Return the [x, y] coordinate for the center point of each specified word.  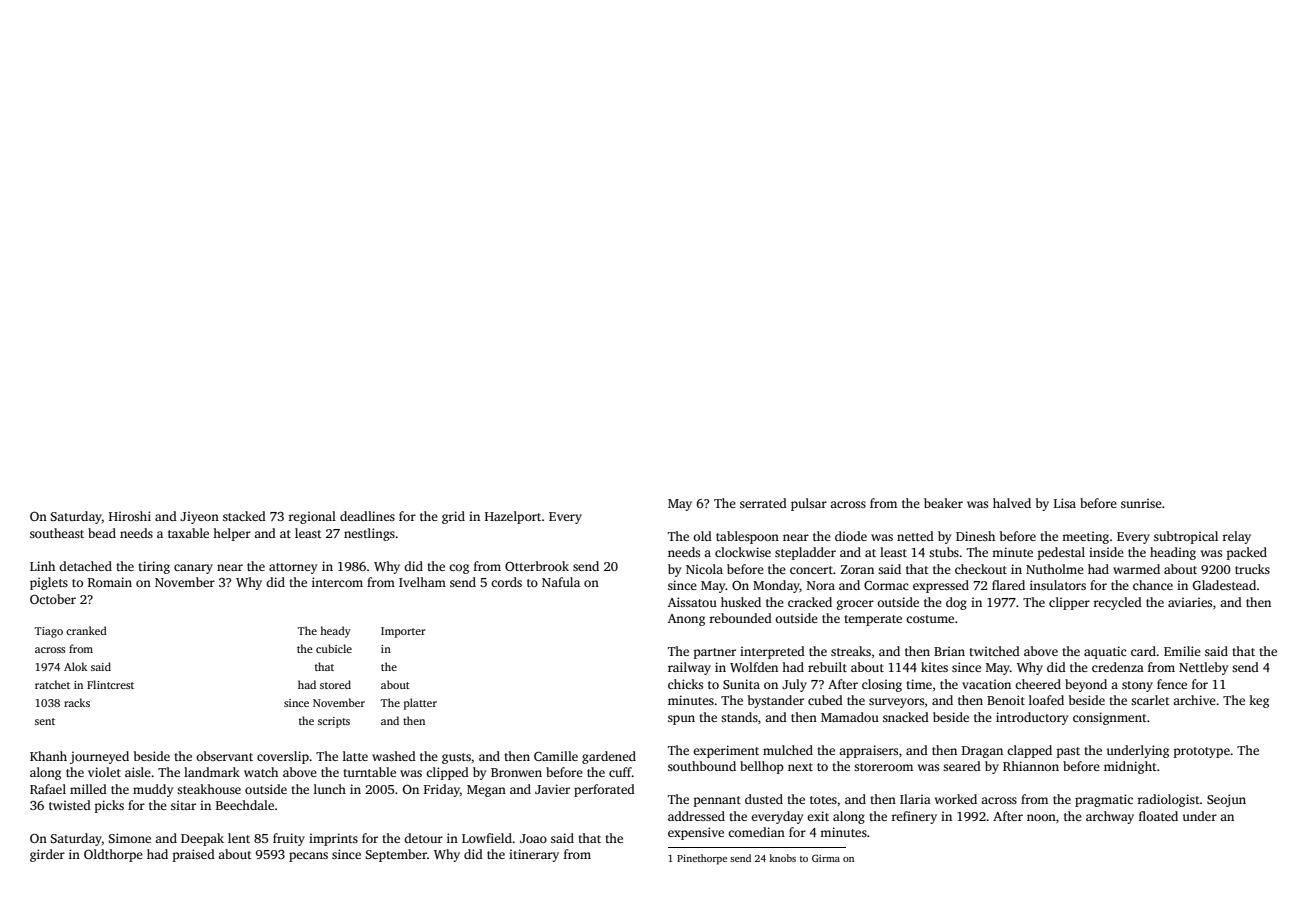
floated [1158, 816]
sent [45, 721]
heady [335, 632]
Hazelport [513, 517]
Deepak [202, 839]
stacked [244, 516]
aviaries [1190, 602]
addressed [696, 816]
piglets [49, 583]
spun [681, 720]
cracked [810, 602]
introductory [1032, 718]
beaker [943, 503]
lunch [330, 789]
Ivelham [422, 582]
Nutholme [1055, 569]
